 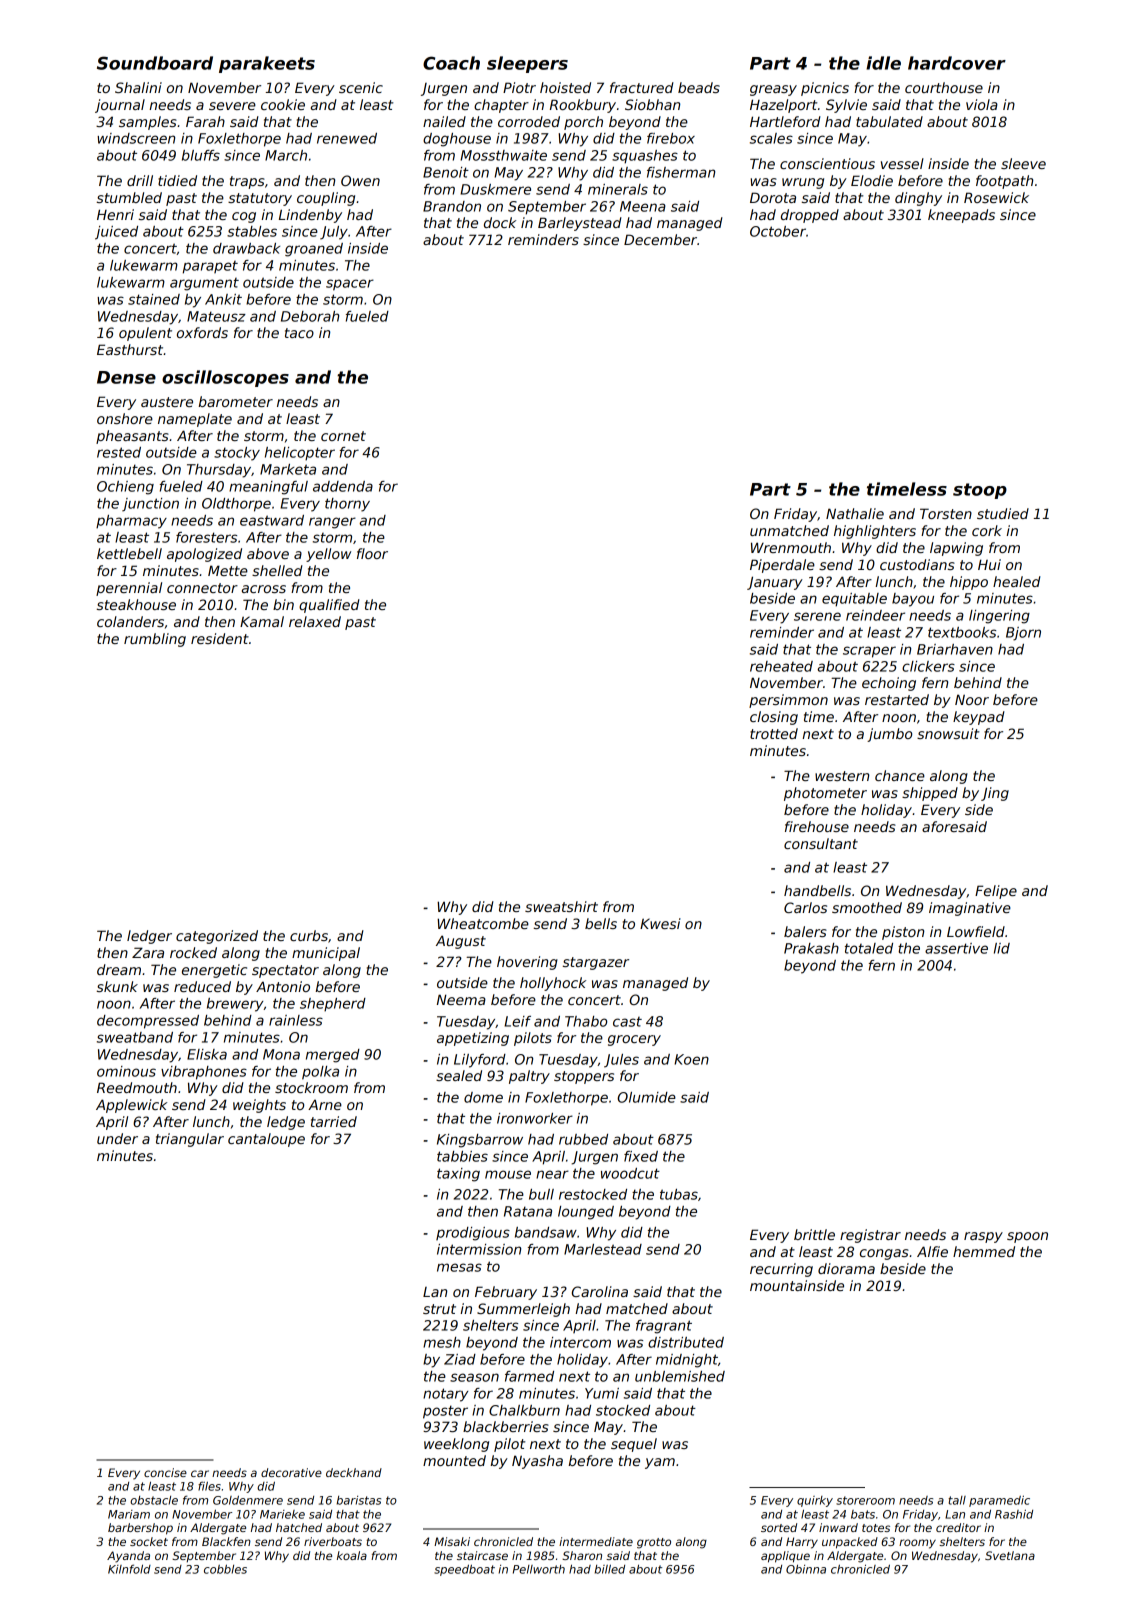 I want to click on trotted, so click(x=774, y=733).
